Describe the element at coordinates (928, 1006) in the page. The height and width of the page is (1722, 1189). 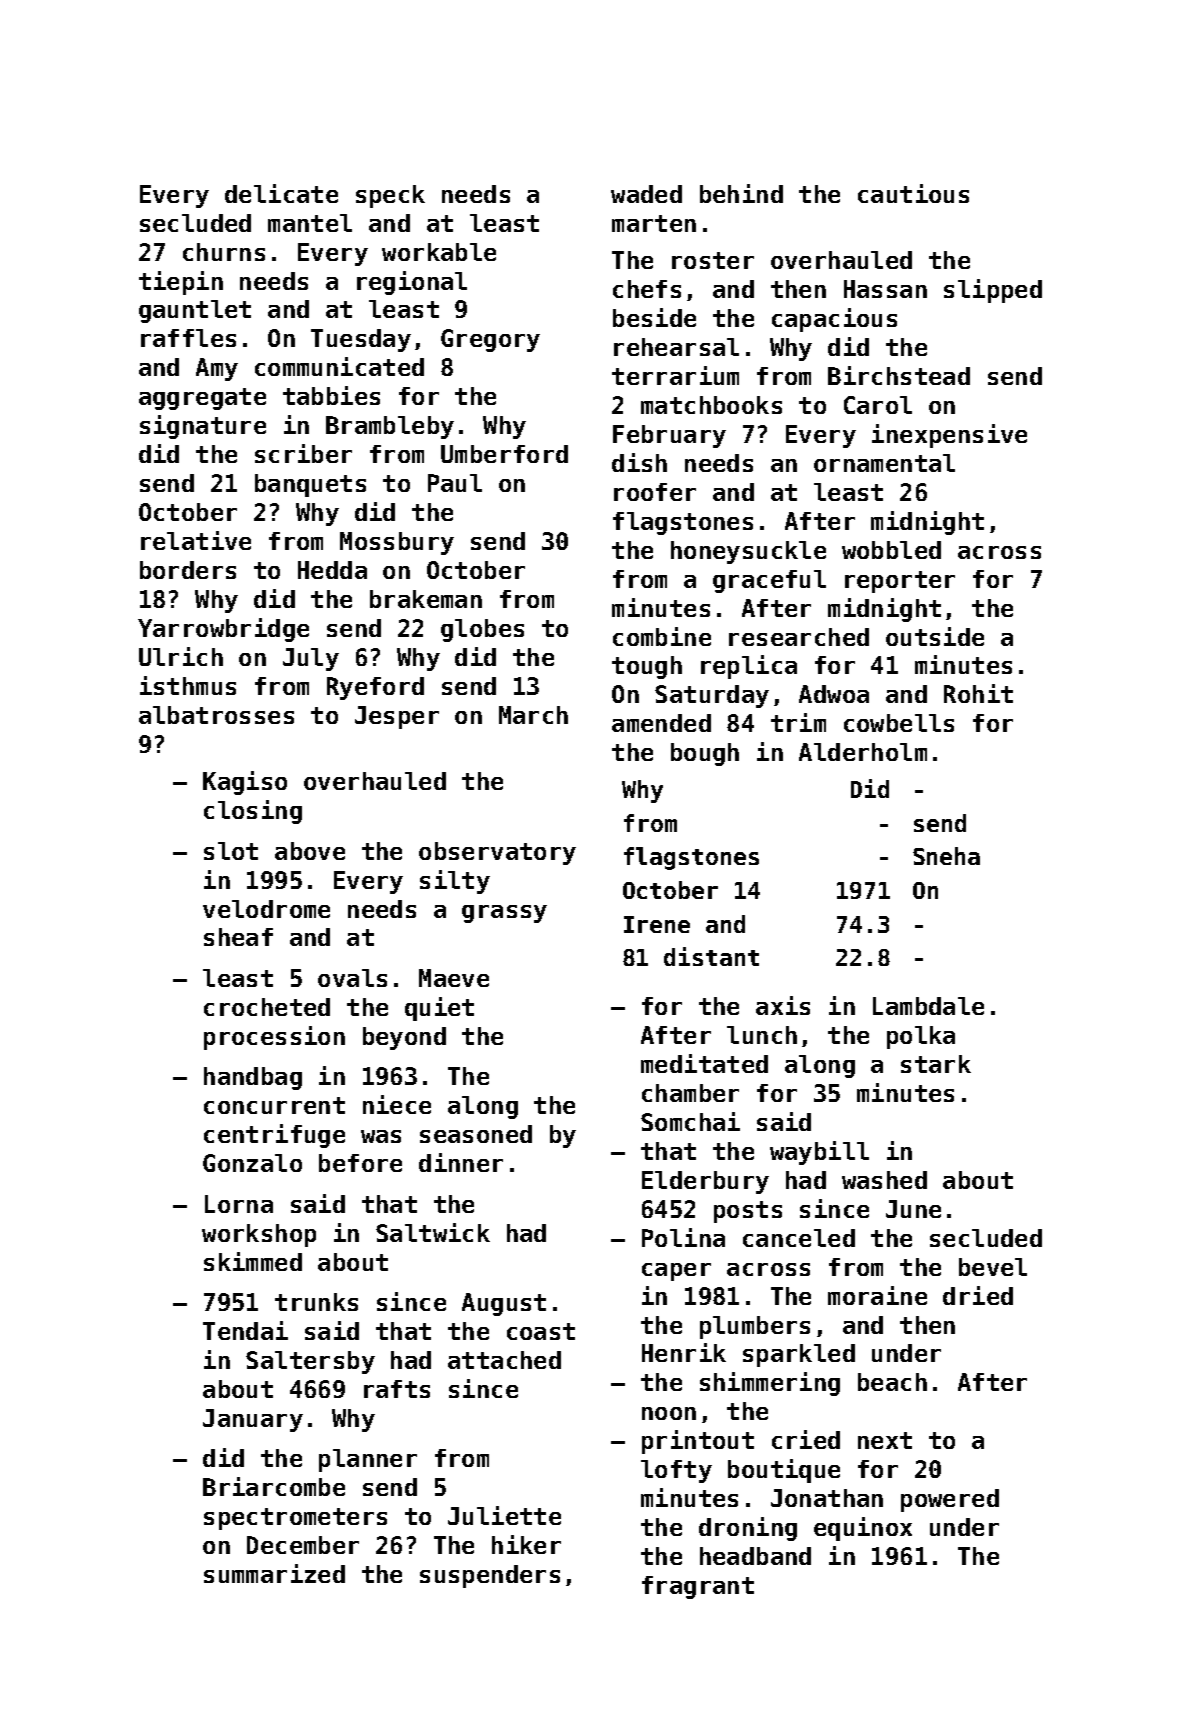
I see `Lambdale` at that location.
